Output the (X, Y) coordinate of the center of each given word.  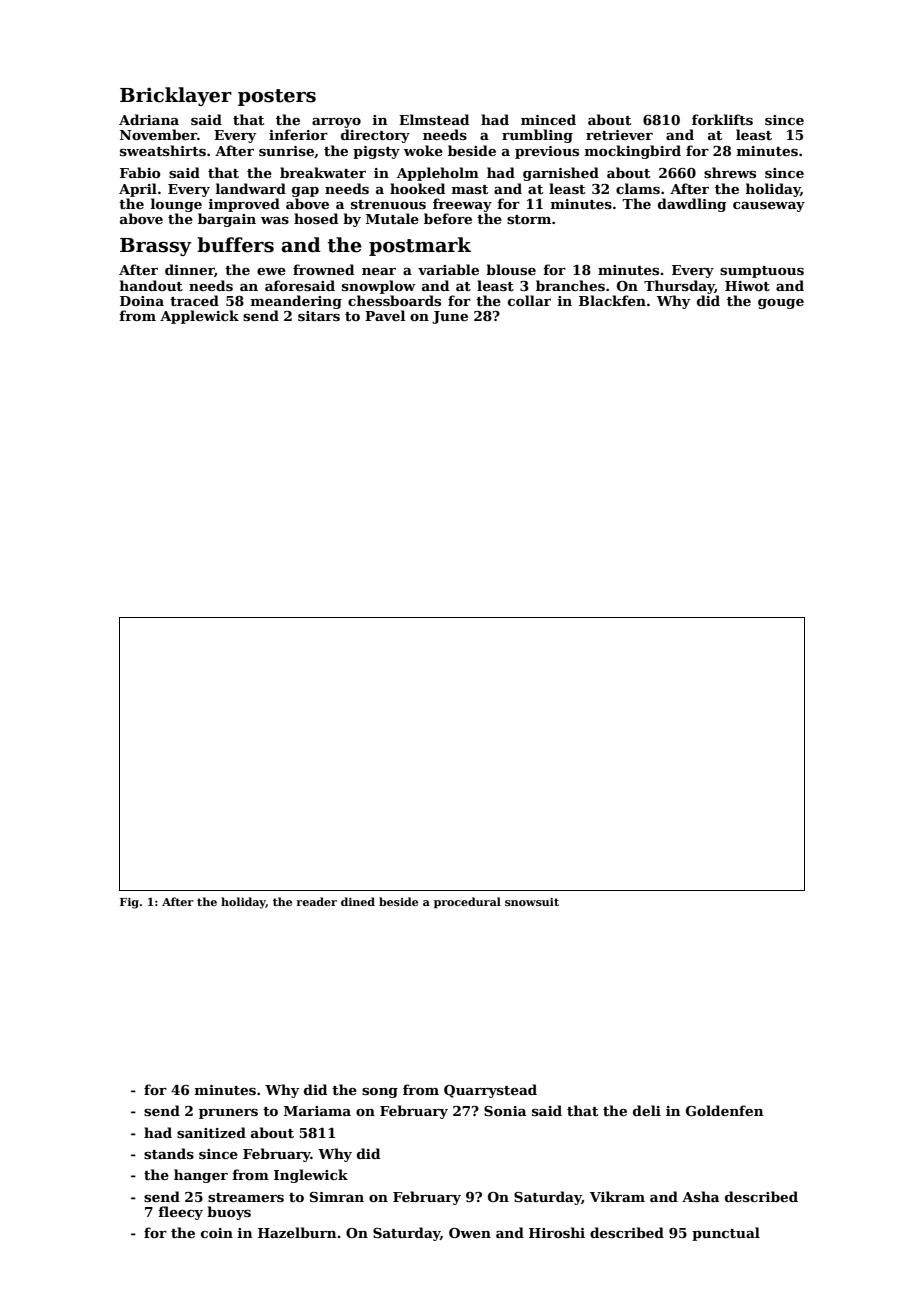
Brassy (156, 247)
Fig (129, 903)
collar (529, 300)
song (380, 1093)
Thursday (679, 287)
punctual (726, 1234)
